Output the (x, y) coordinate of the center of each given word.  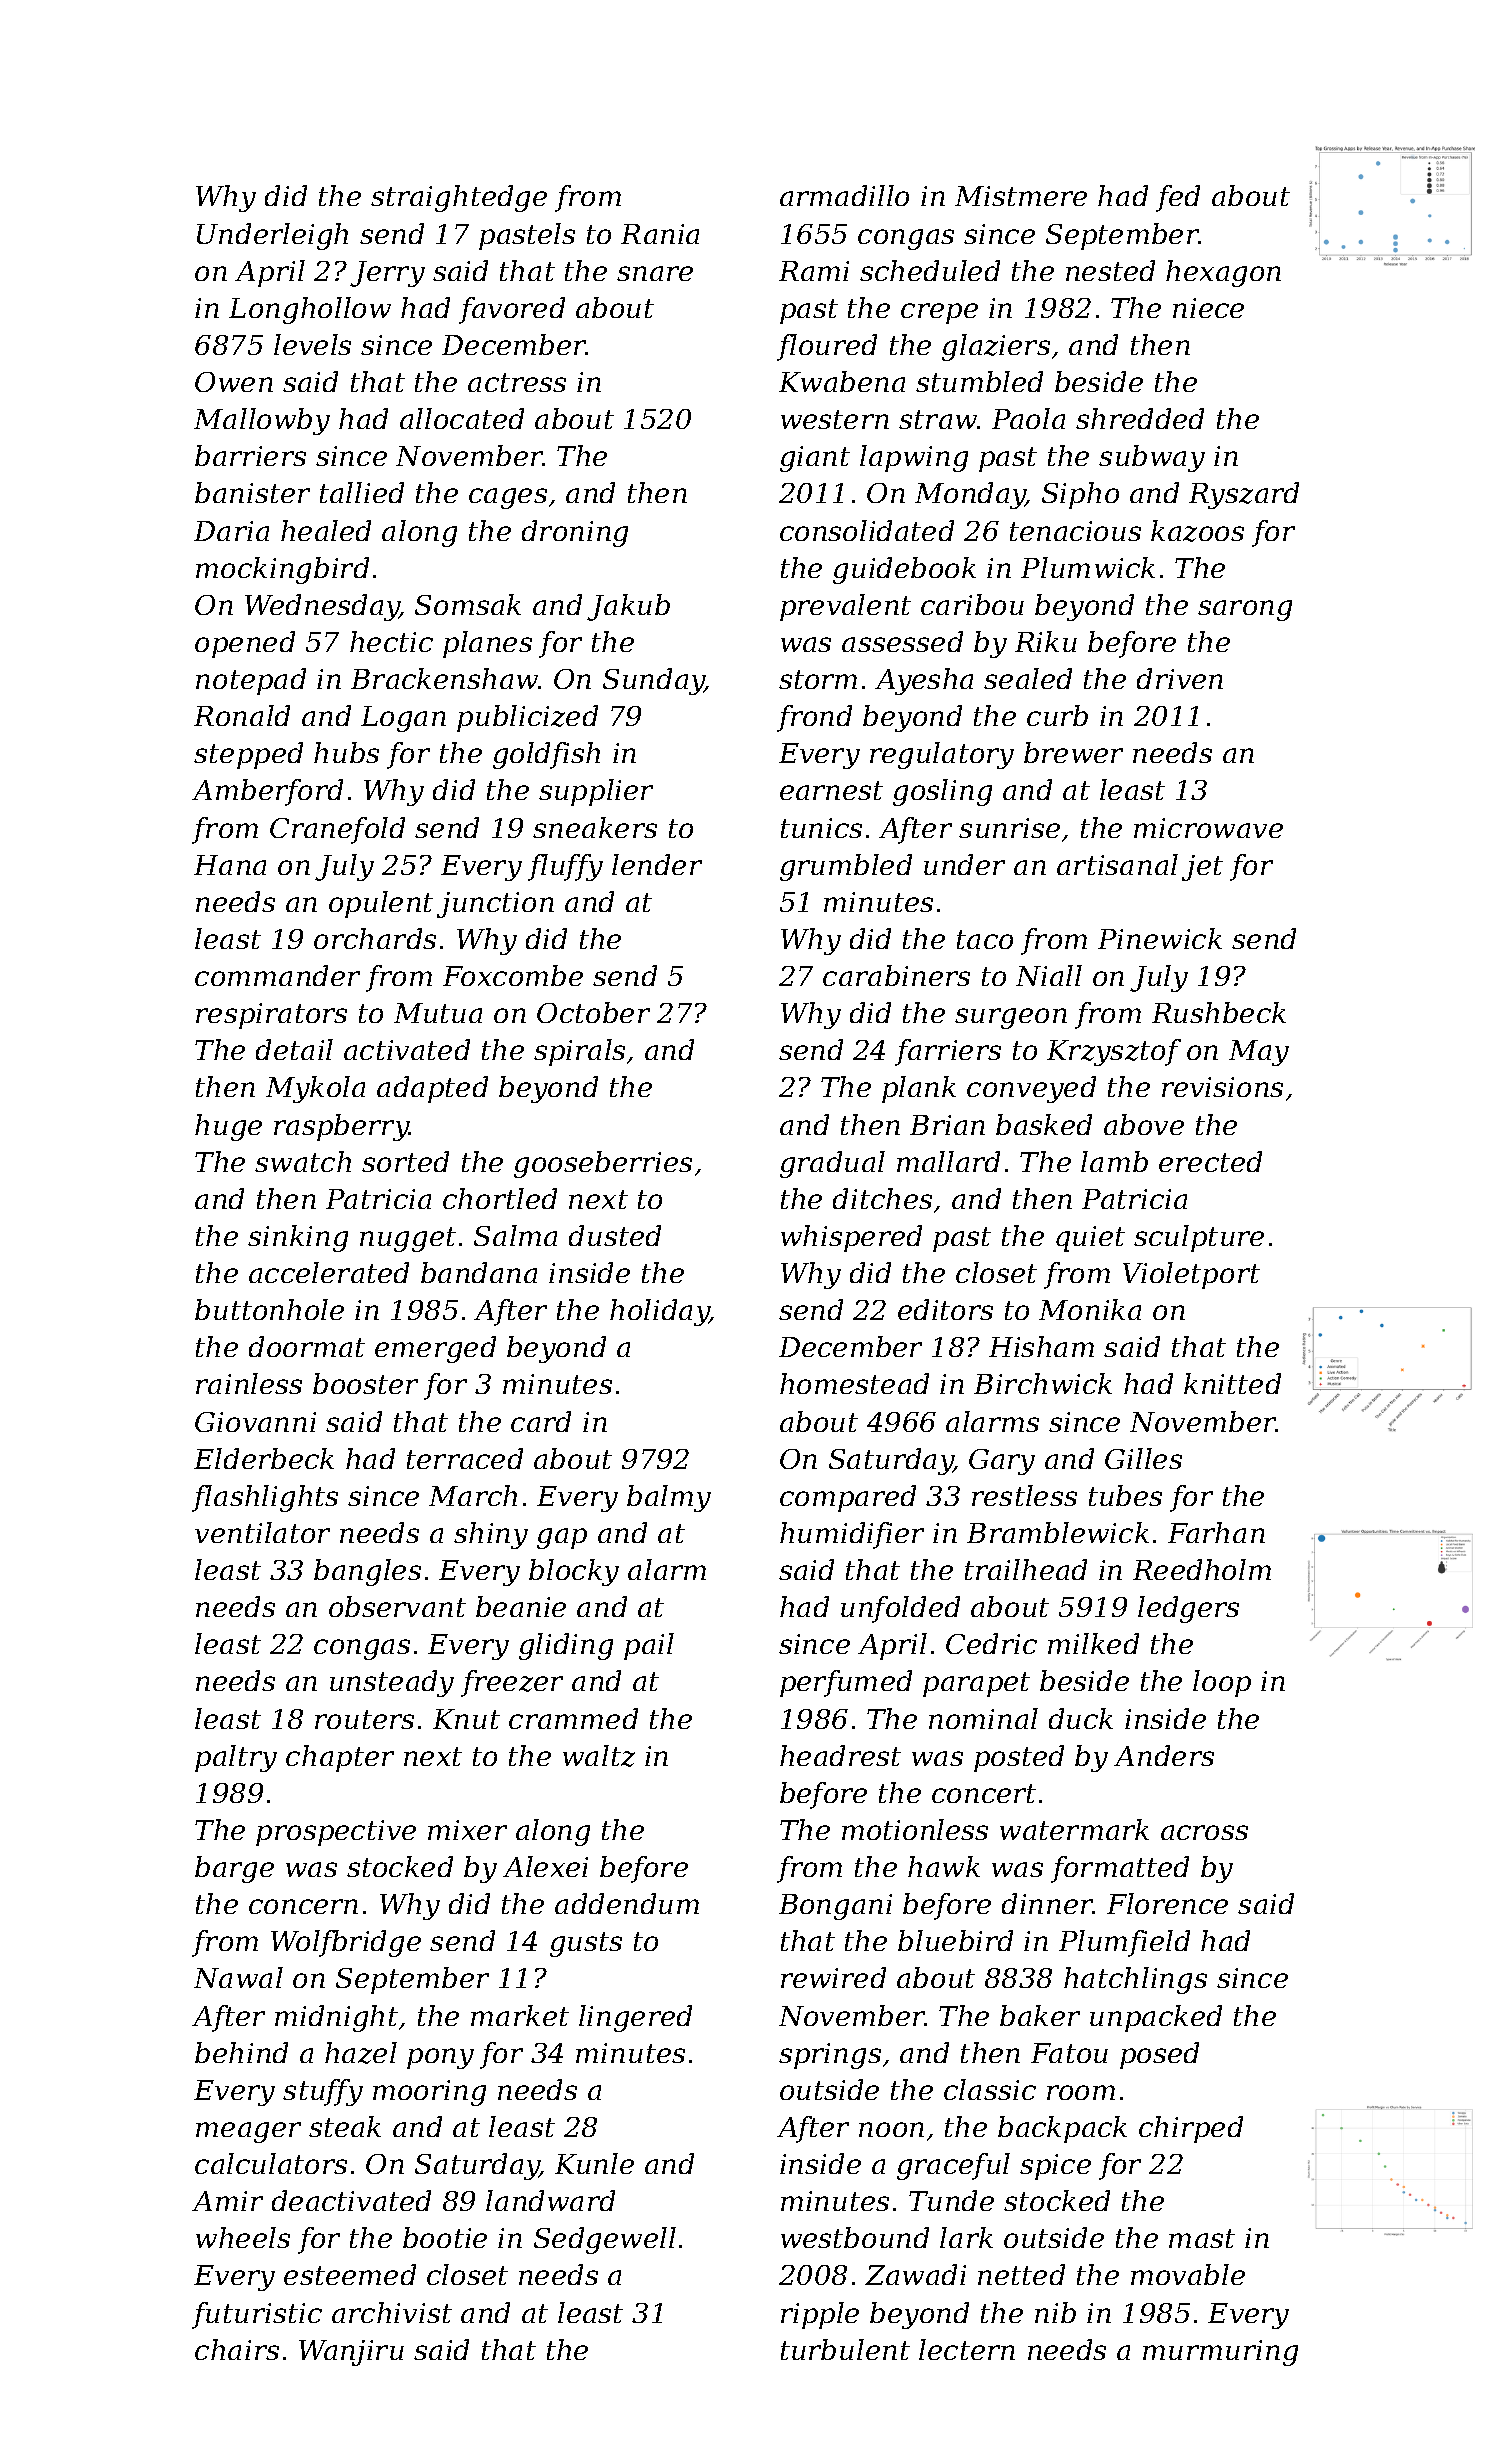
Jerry (387, 274)
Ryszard (1244, 495)
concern (303, 1906)
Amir (227, 2201)
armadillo (844, 195)
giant (815, 459)
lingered (635, 2018)
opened (245, 644)
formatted (1120, 1869)
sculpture (1199, 1238)
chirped (1191, 2129)
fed (1178, 198)
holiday (659, 1312)
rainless (249, 1383)
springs (830, 2056)
